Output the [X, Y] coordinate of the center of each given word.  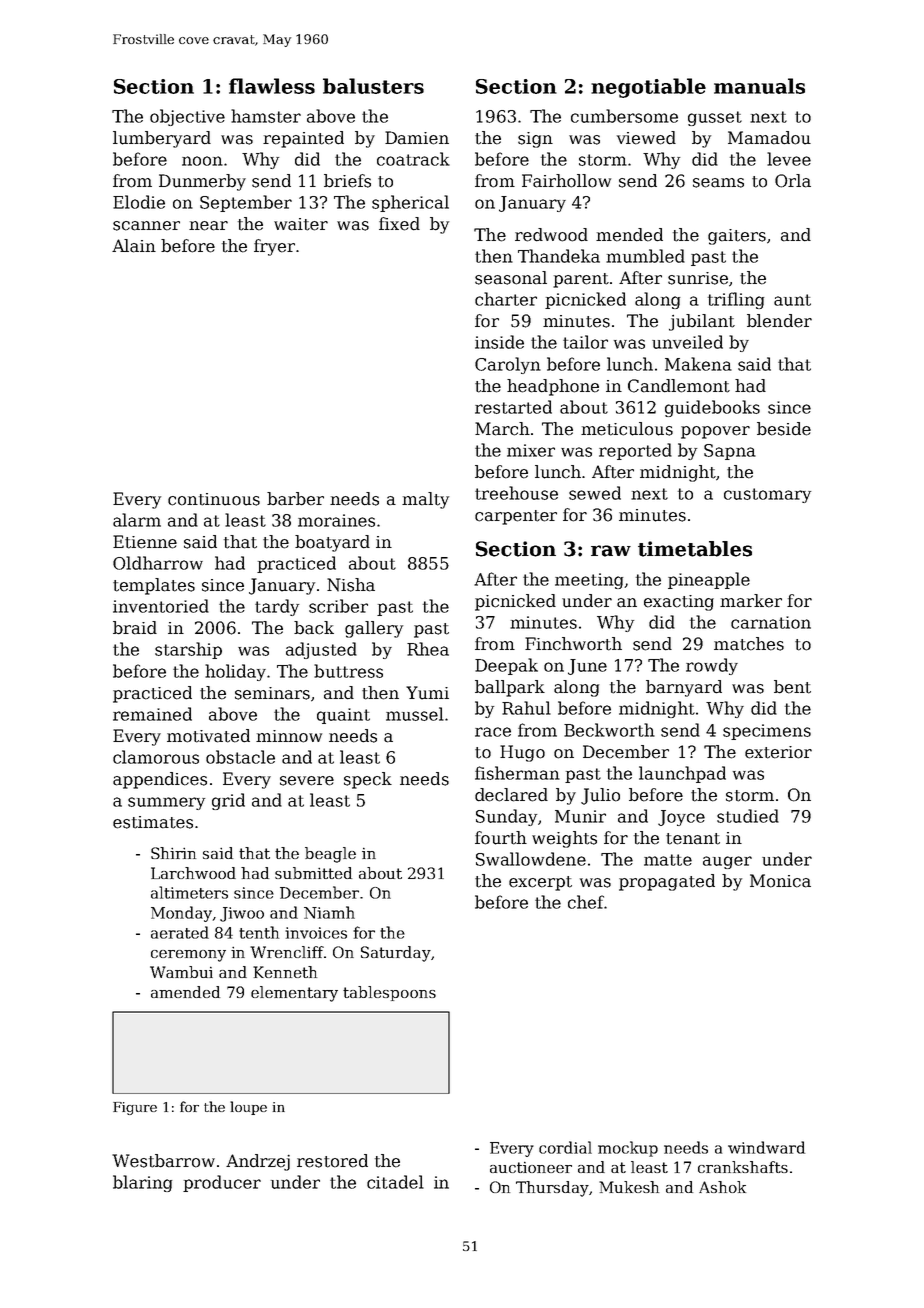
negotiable [648, 88]
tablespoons [389, 993]
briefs [347, 181]
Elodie [139, 202]
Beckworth [609, 730]
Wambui [181, 972]
